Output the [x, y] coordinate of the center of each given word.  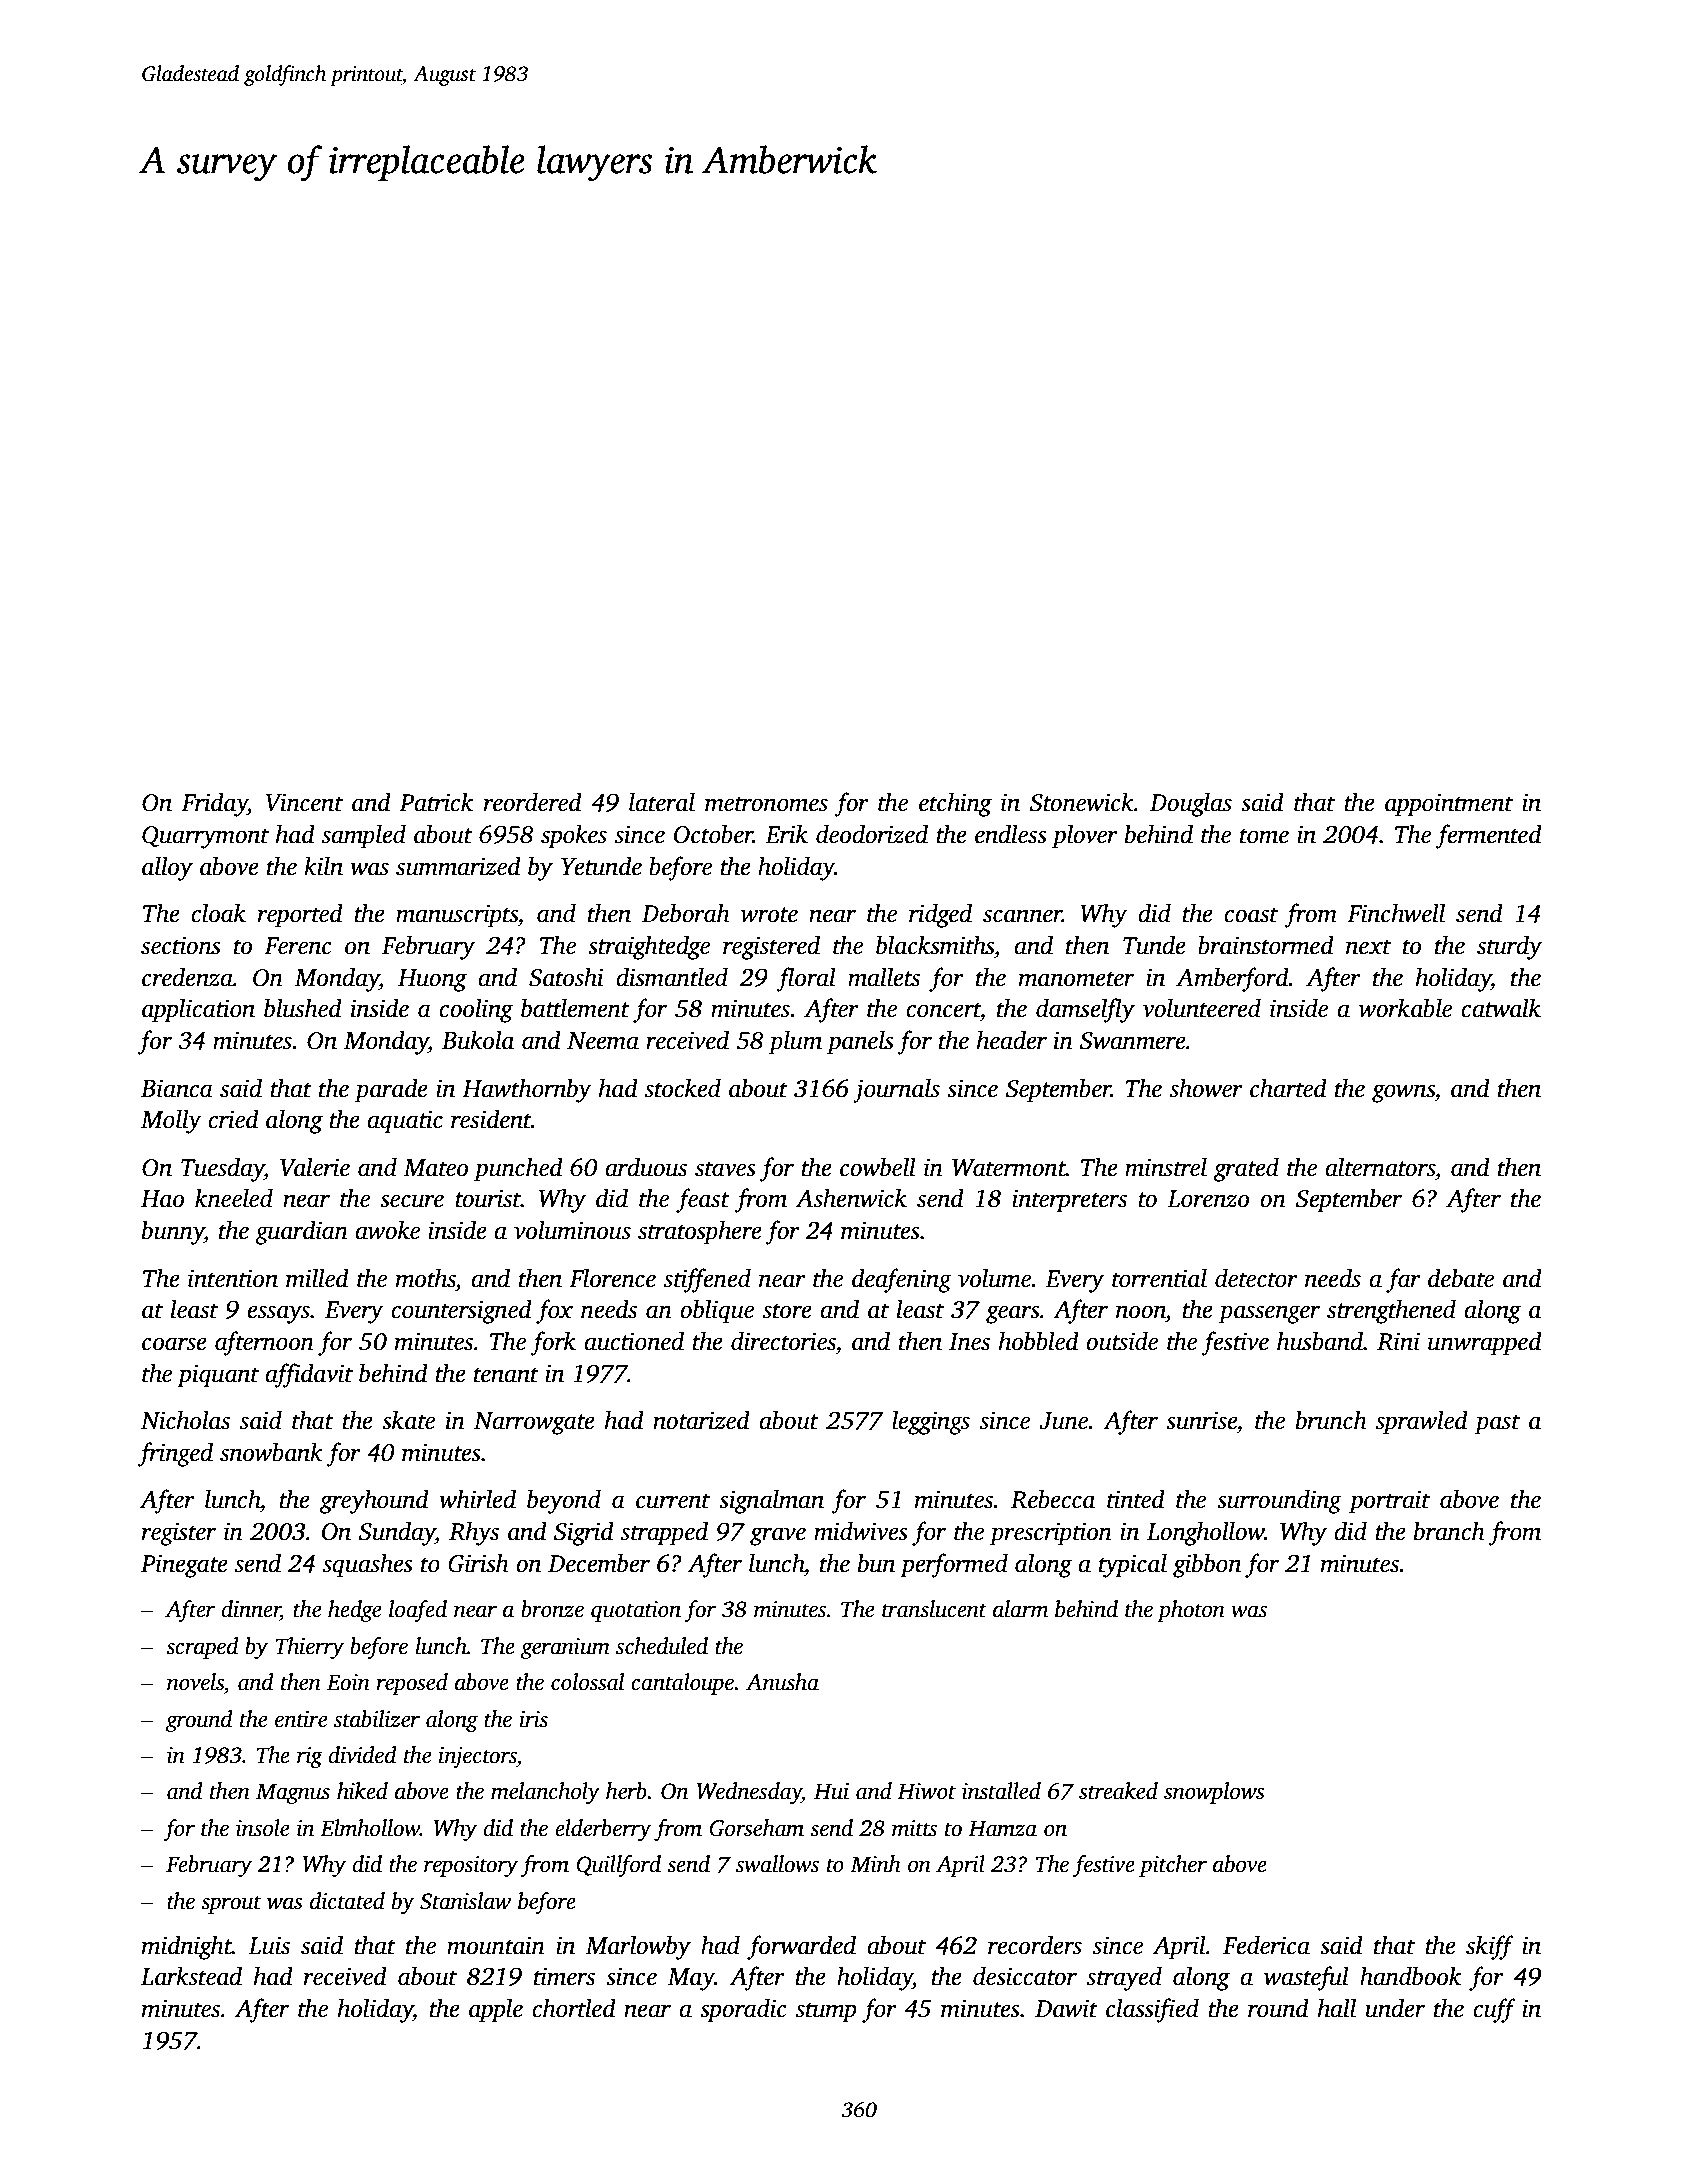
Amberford [1232, 979]
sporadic [743, 2010]
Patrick [436, 802]
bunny [173, 1232]
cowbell [878, 1167]
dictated [347, 1901]
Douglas [1191, 804]
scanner [1022, 916]
